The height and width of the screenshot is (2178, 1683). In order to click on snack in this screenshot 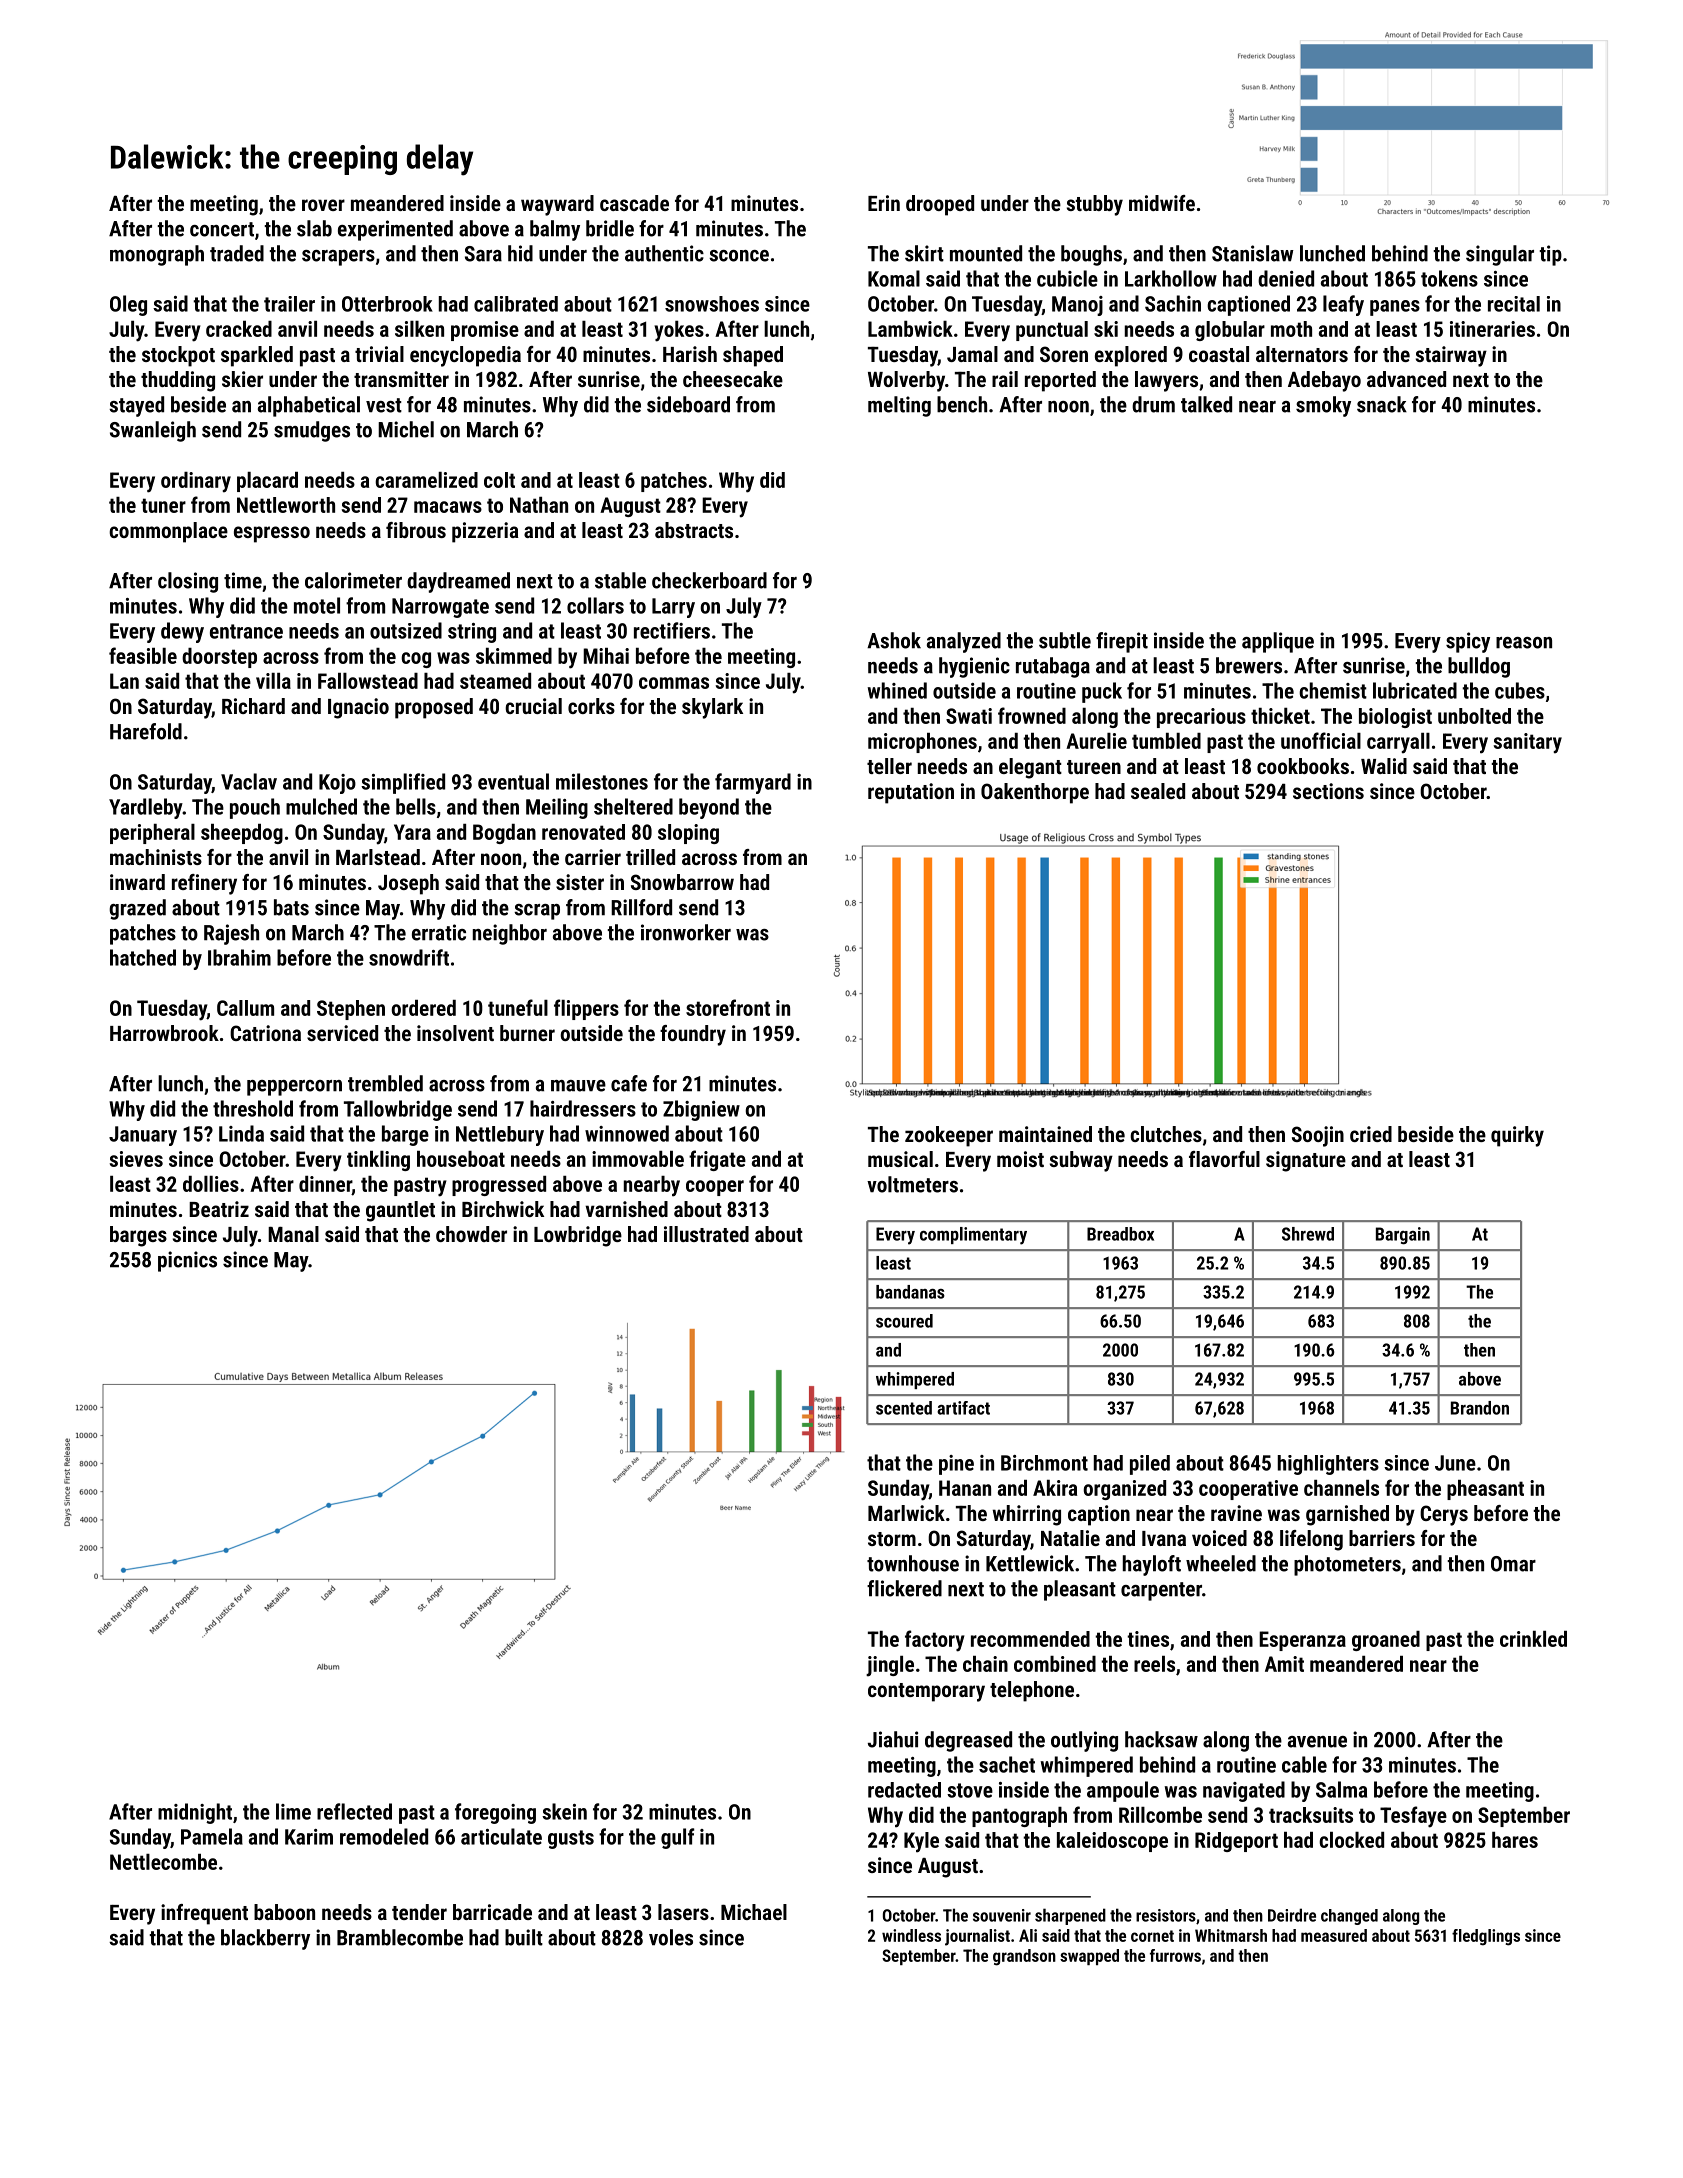, I will do `click(1382, 404)`.
